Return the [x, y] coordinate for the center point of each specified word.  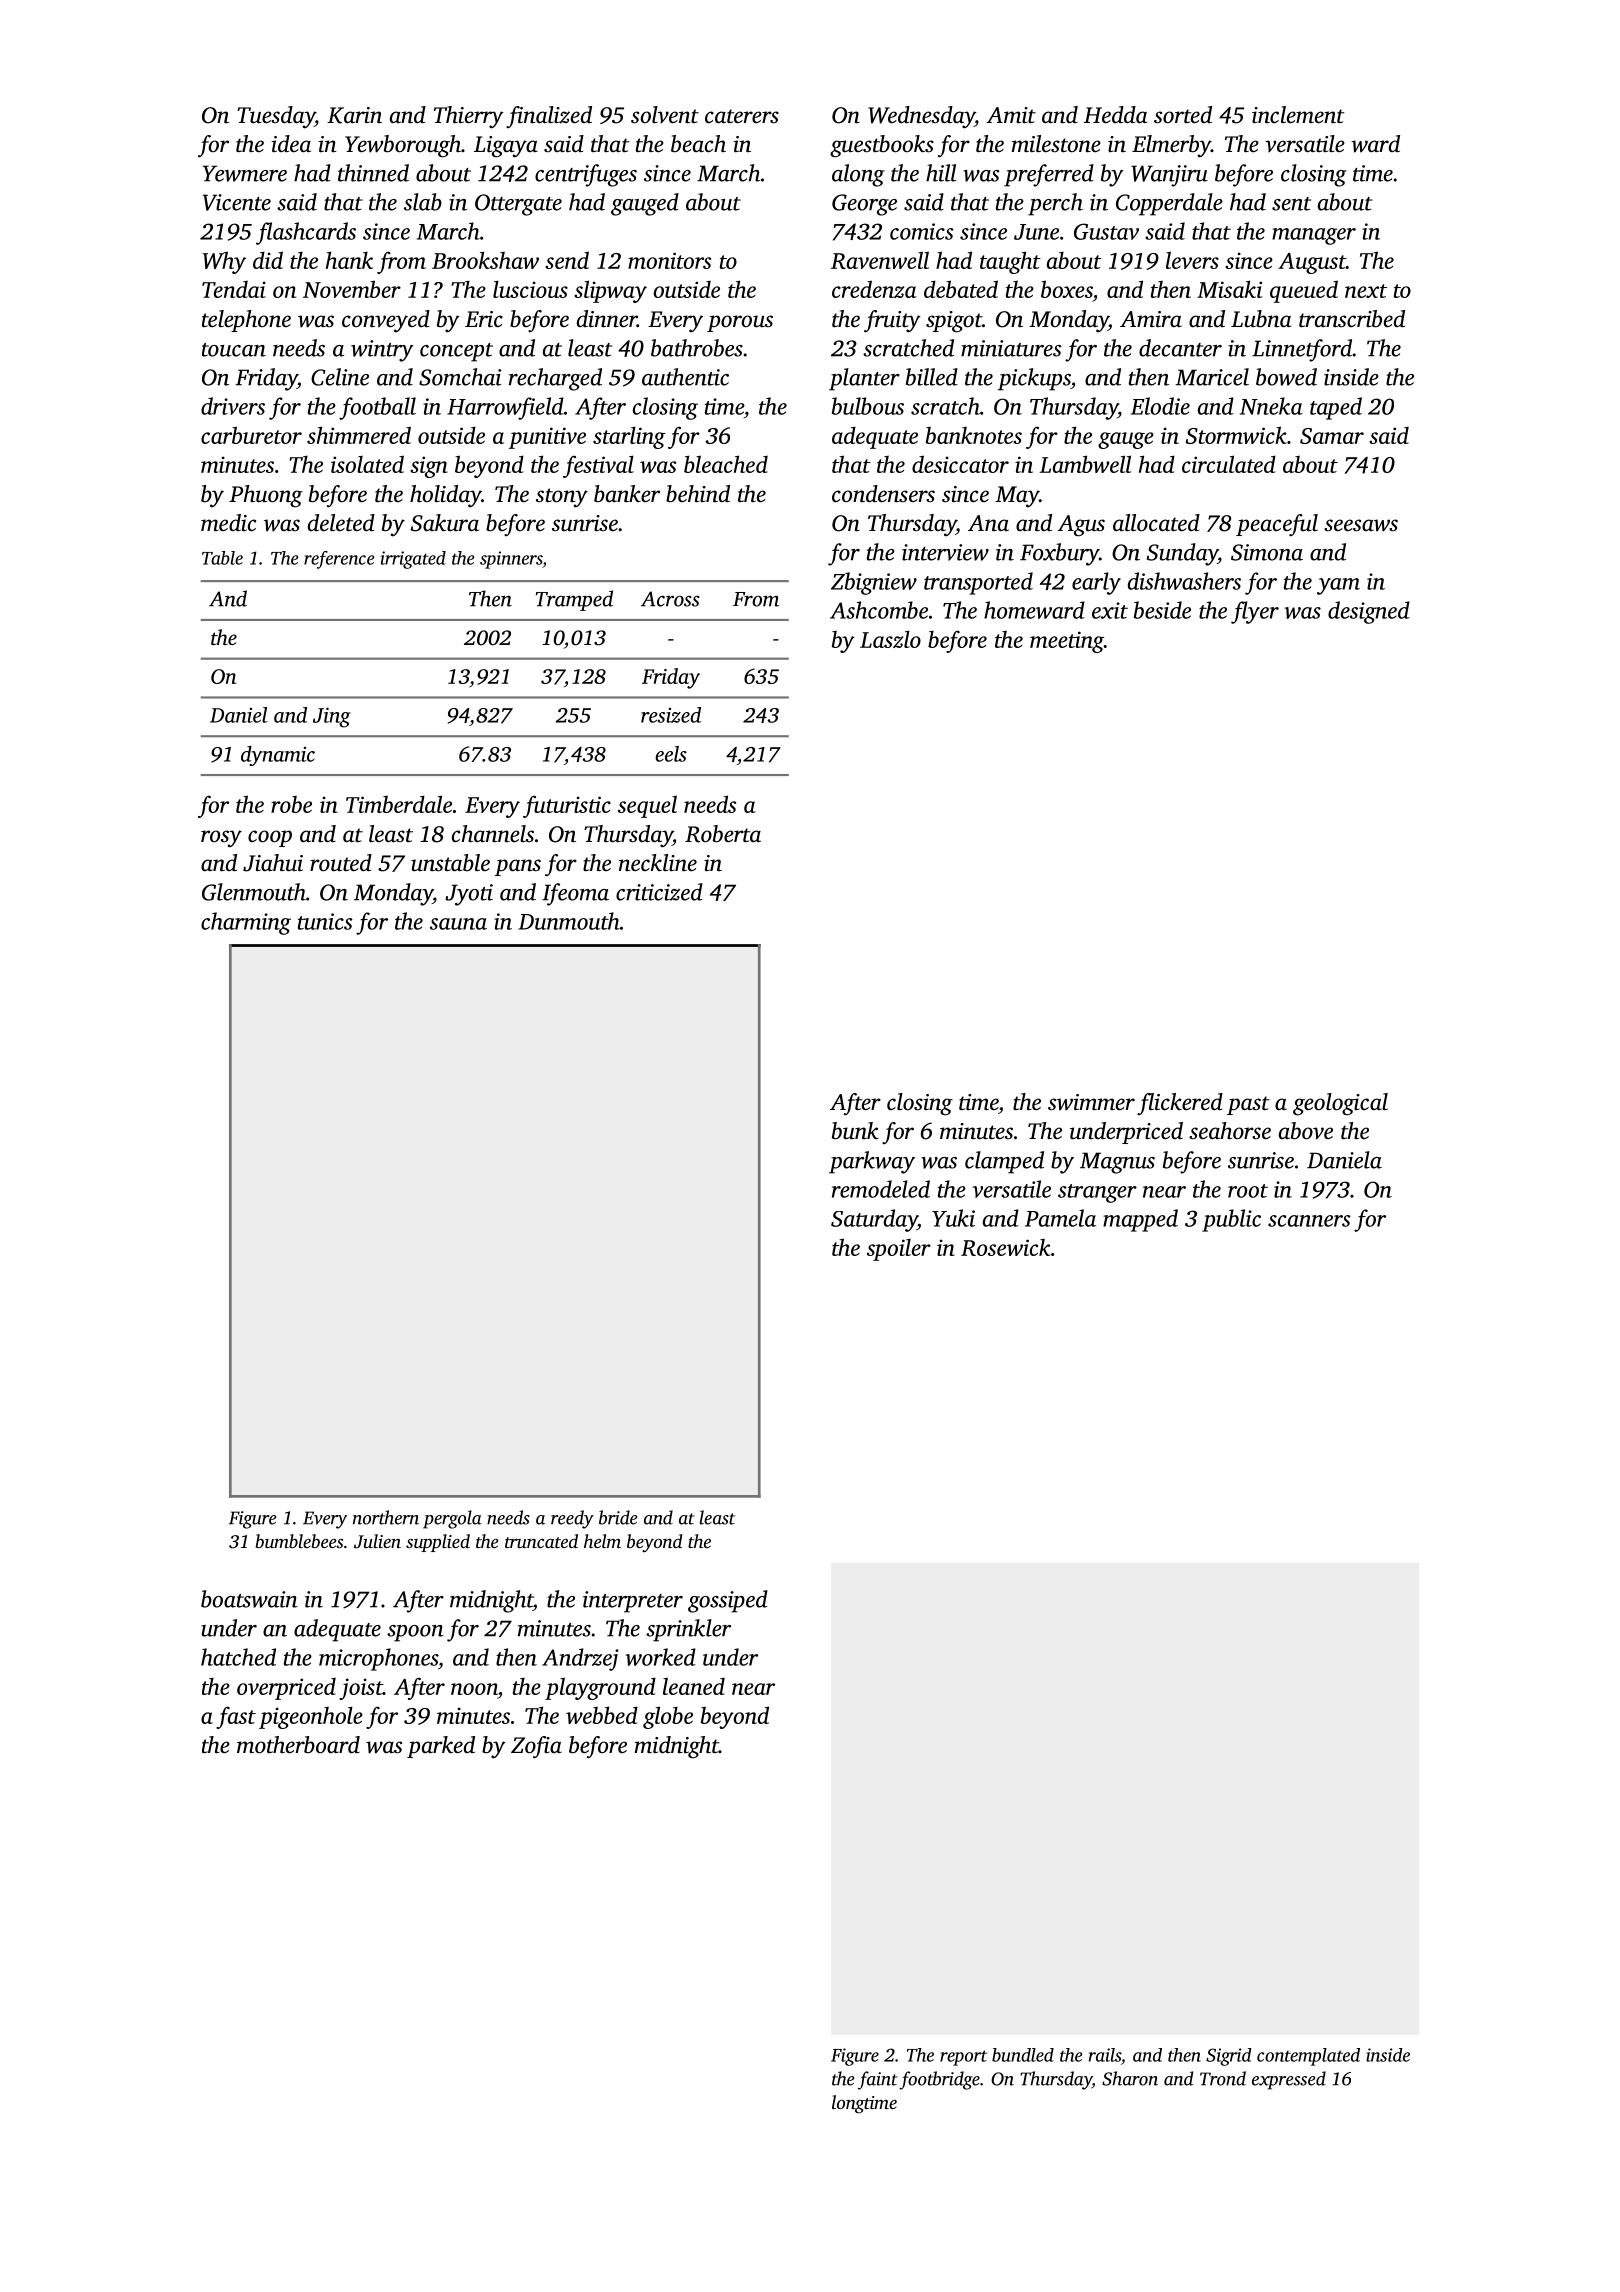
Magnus [1117, 1163]
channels [493, 834]
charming [246, 923]
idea [291, 143]
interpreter [633, 1602]
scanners [1309, 1221]
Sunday [1182, 554]
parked [441, 1747]
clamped [1004, 1162]
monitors [669, 260]
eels [671, 754]
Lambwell [1085, 464]
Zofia [536, 1747]
